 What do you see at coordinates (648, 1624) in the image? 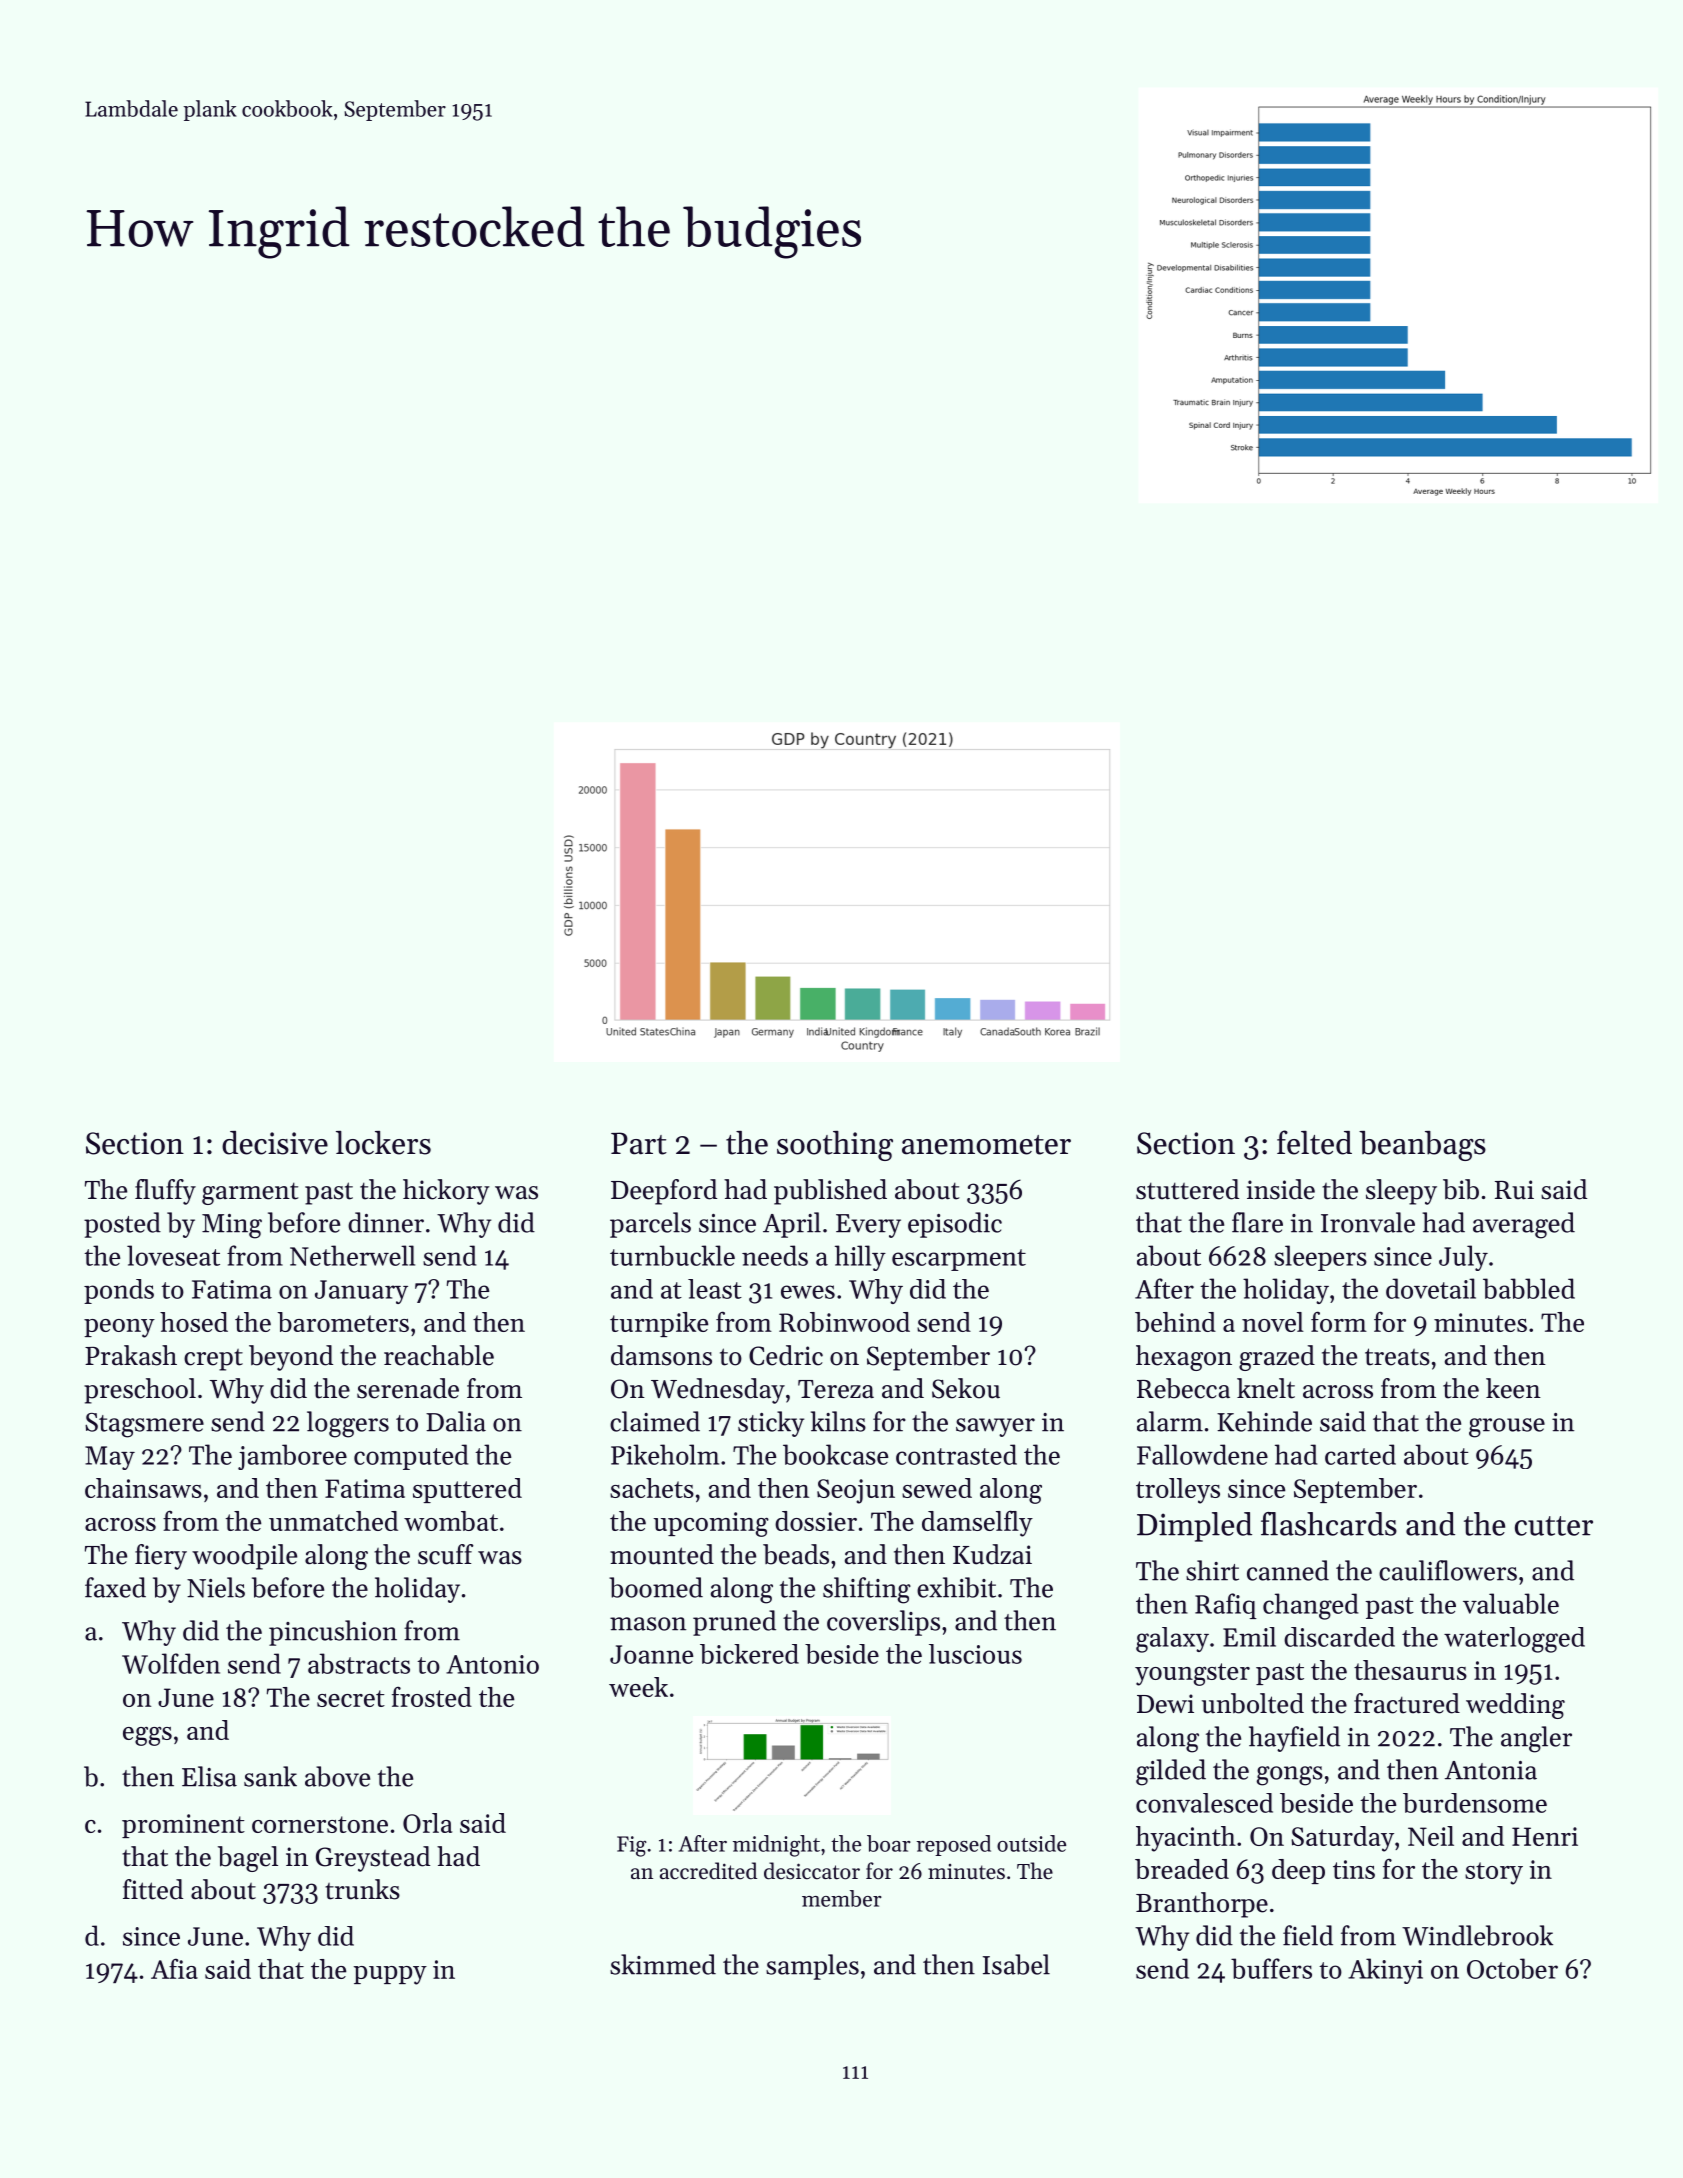
I see `mason` at bounding box center [648, 1624].
